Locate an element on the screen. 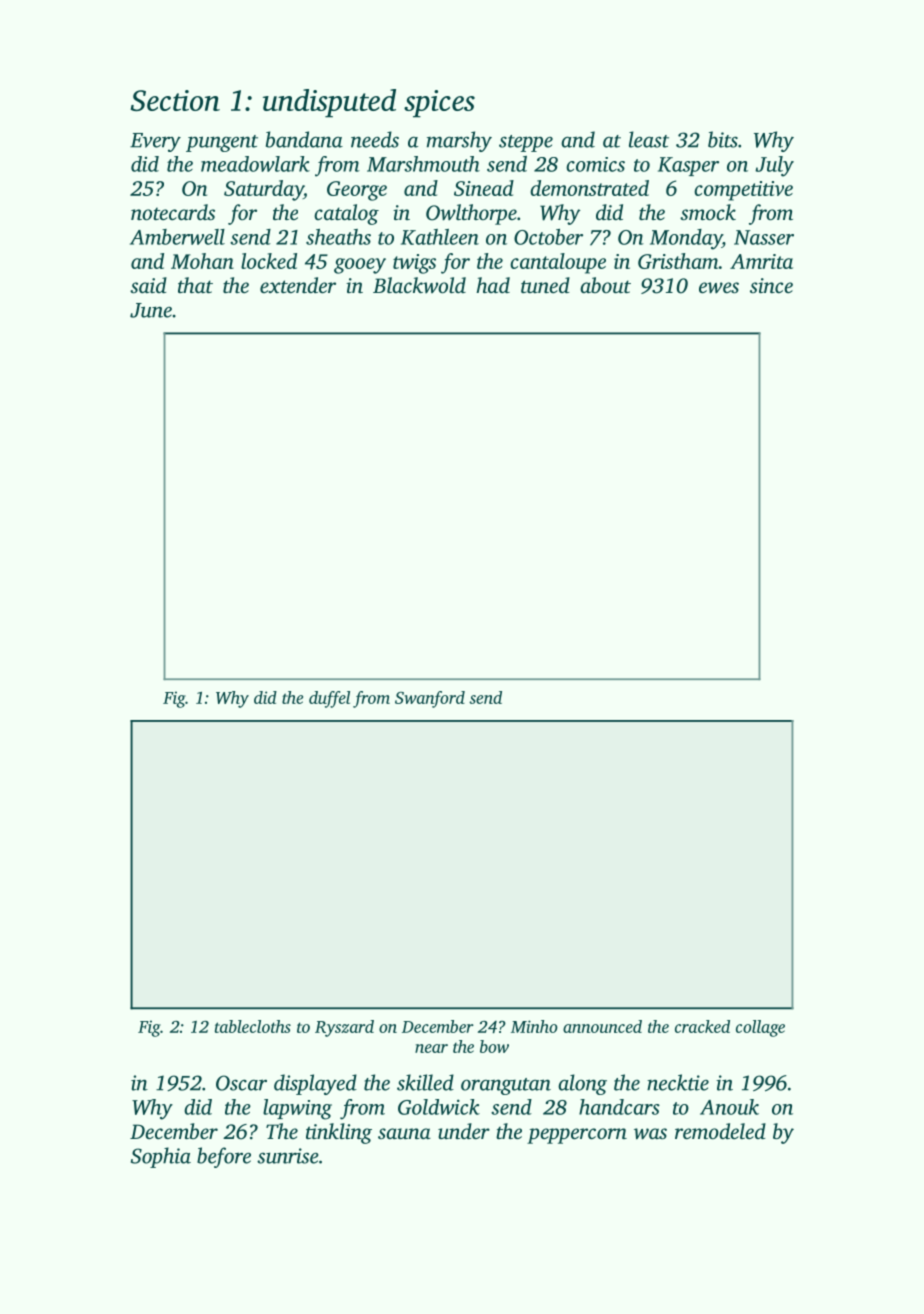  about is located at coordinates (605, 285).
